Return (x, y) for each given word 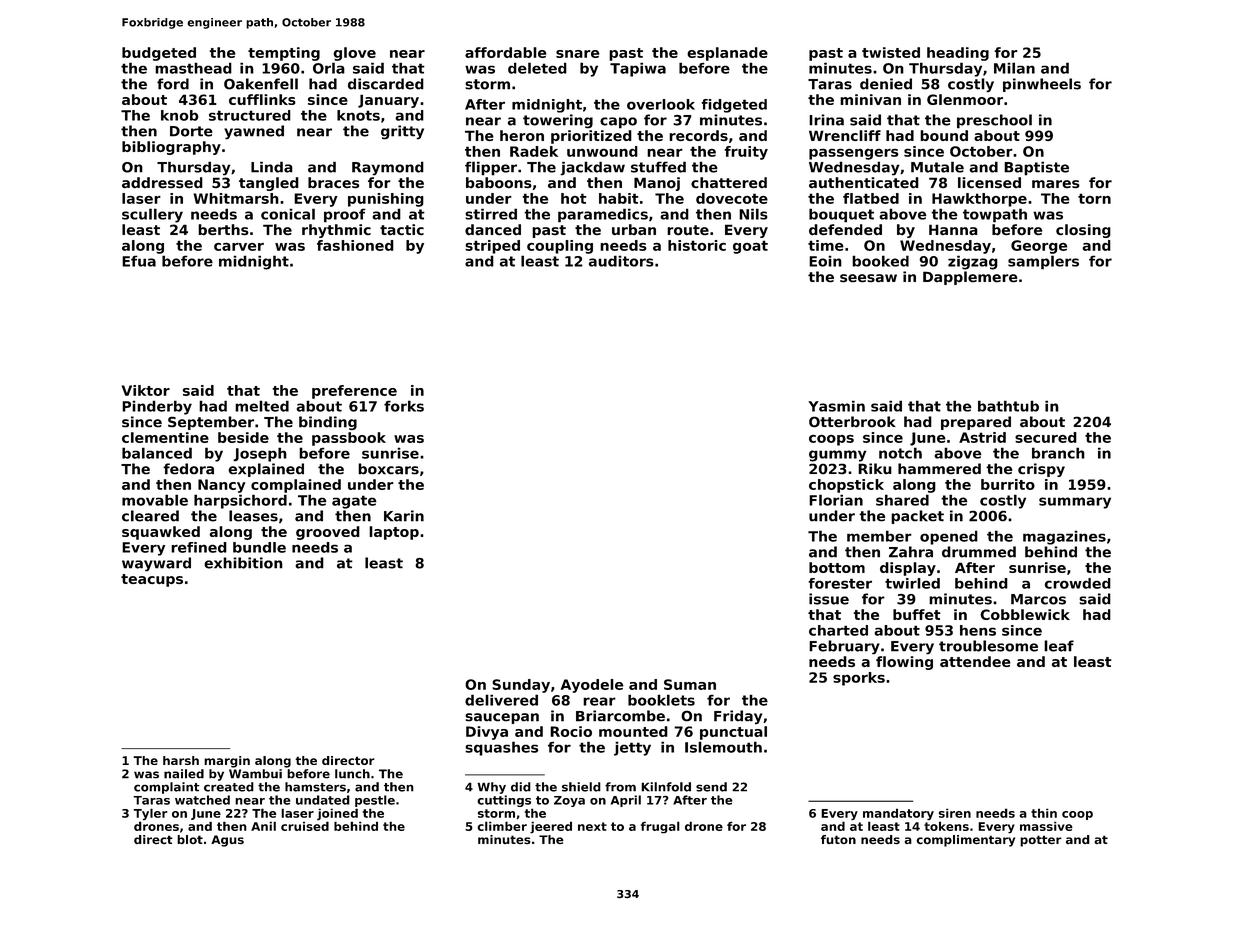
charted (838, 630)
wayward (156, 564)
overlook (661, 104)
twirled (912, 583)
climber (502, 826)
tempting (284, 54)
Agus (227, 841)
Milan (1014, 68)
